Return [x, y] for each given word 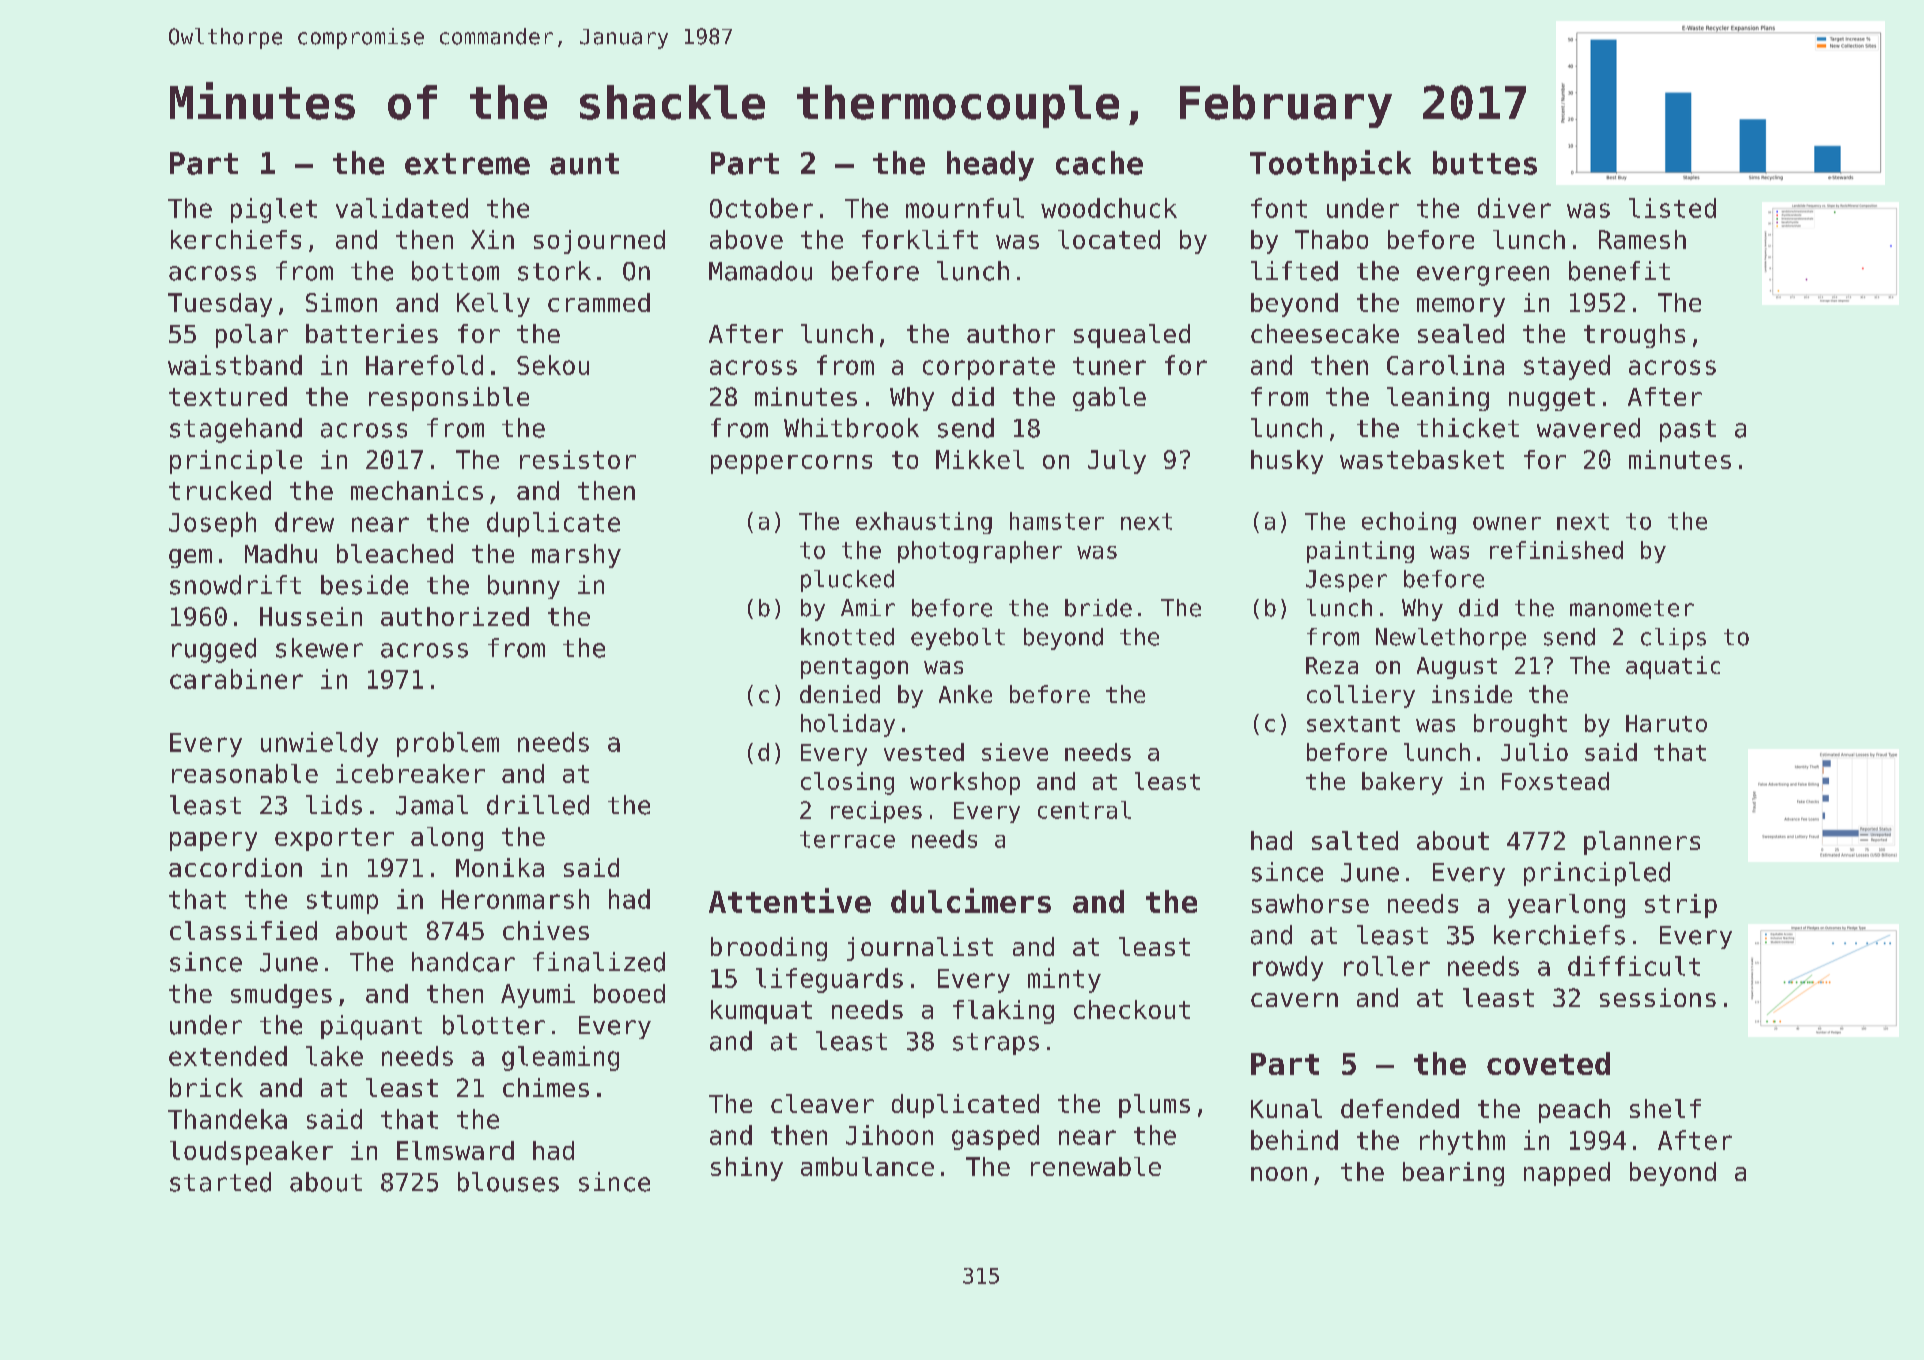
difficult [1634, 966]
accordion [235, 867]
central [1084, 810]
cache [1099, 163]
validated [402, 208]
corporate [989, 368]
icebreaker [410, 773]
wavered [1588, 428]
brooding [769, 949]
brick [206, 1087]
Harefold [424, 365]
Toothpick [1330, 165]
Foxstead [1555, 781]
